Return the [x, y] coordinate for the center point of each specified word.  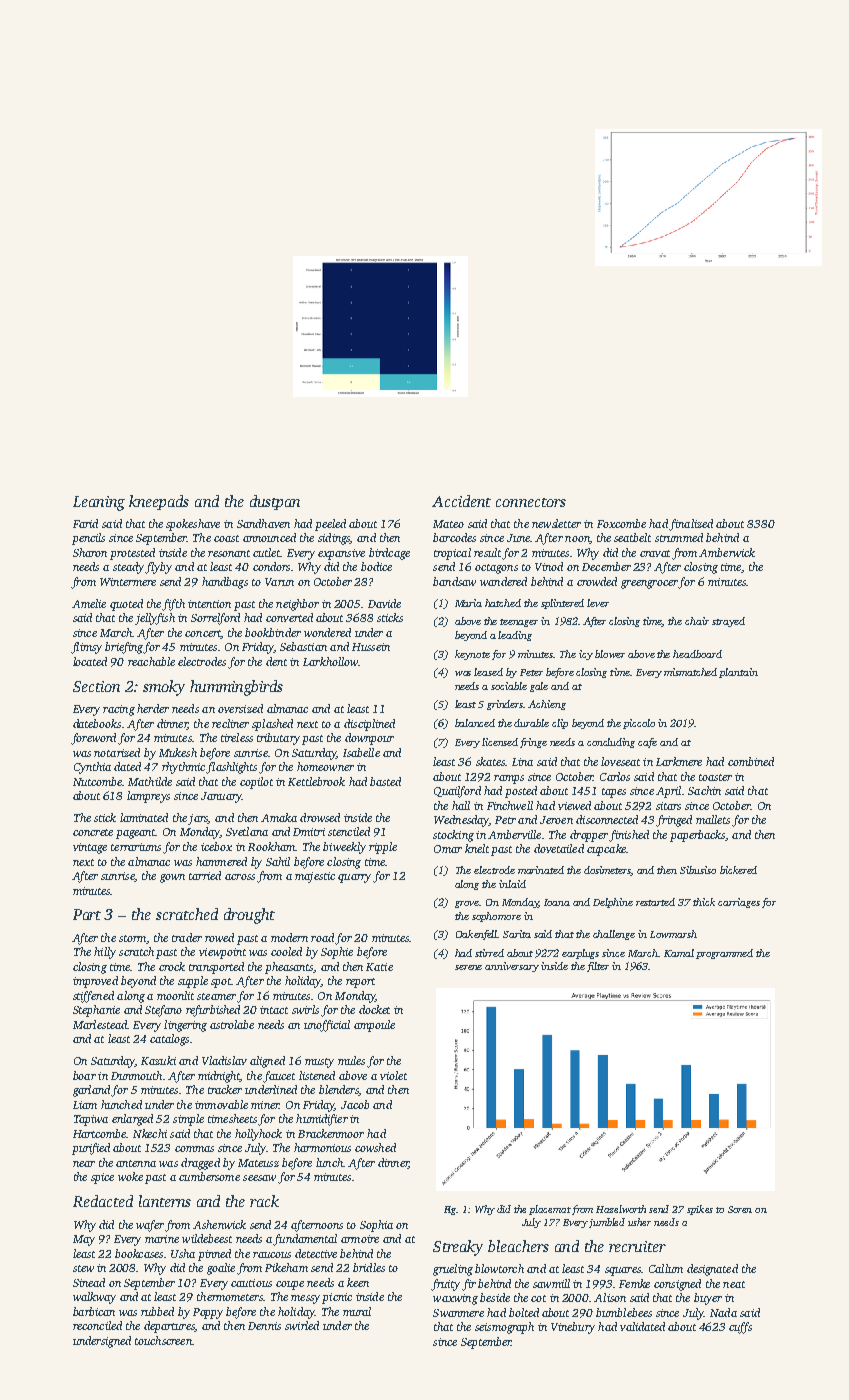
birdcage [389, 554]
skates [490, 761]
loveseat [620, 761]
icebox [216, 846]
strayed [728, 622]
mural [357, 1311]
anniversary [512, 967]
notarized [117, 752]
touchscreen [163, 1340]
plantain [738, 673]
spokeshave [193, 525]
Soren [740, 1209]
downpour [369, 739]
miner [265, 1105]
